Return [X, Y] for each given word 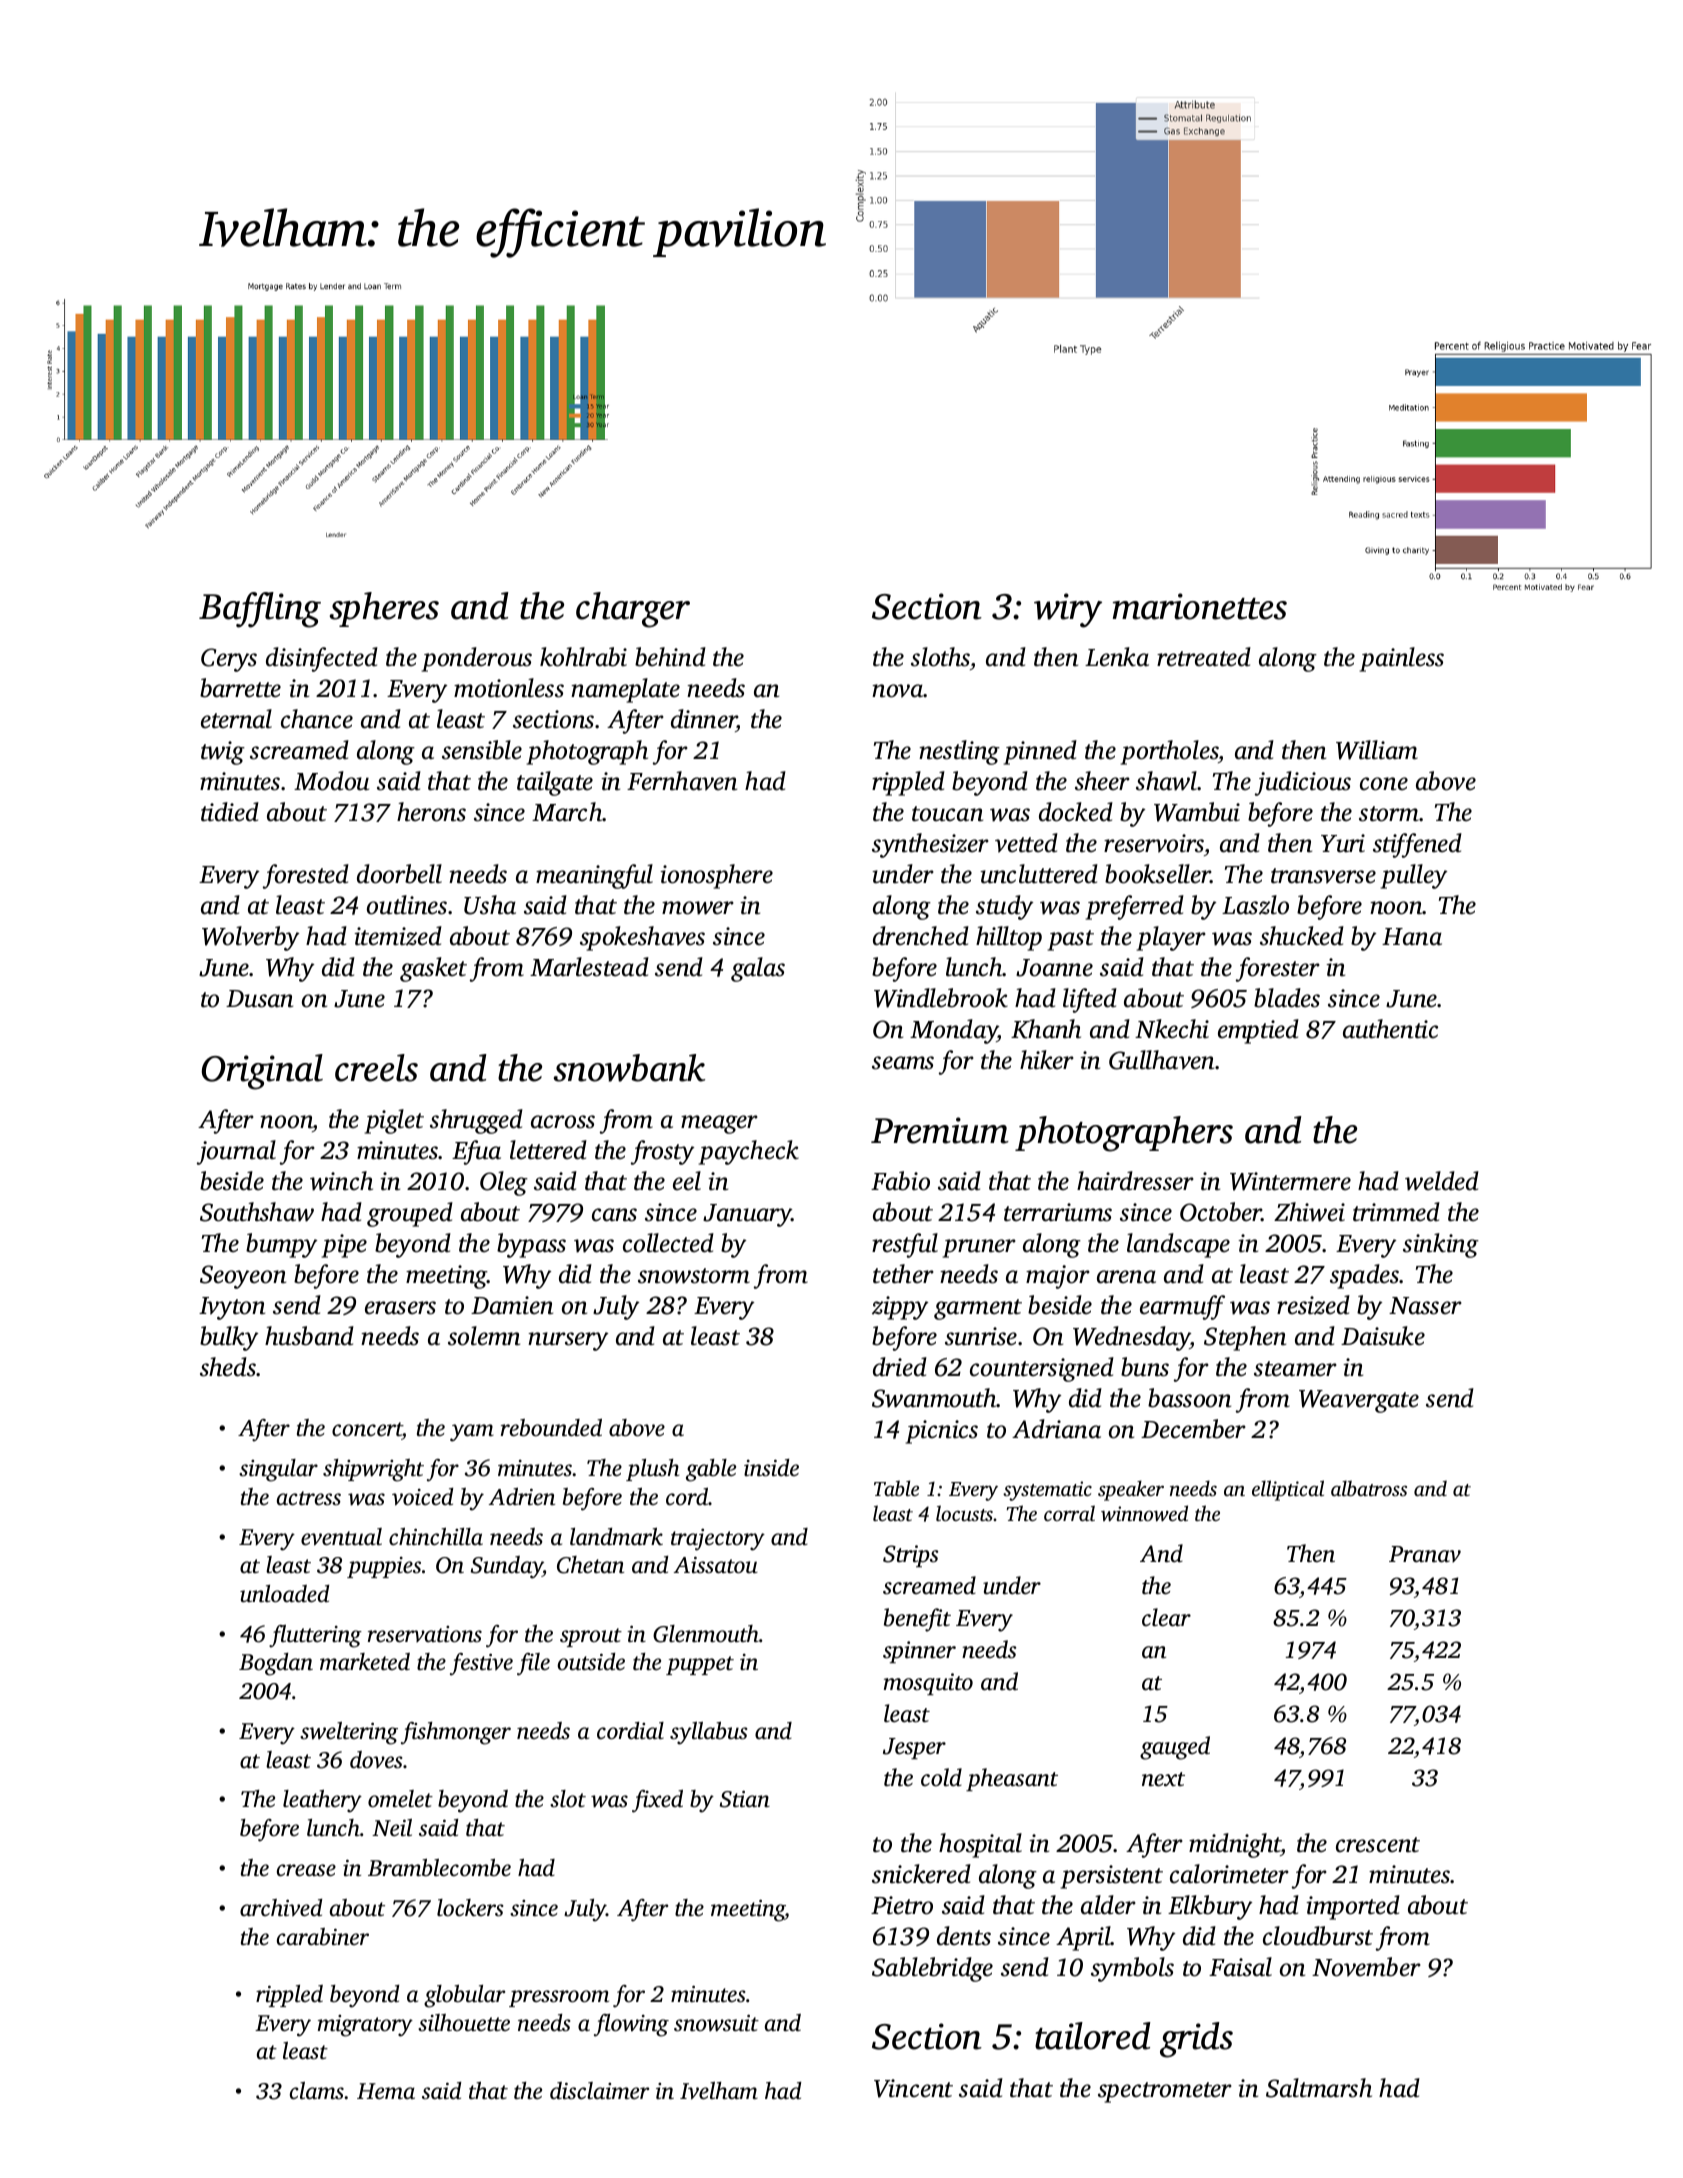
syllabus [708, 1733]
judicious [1303, 783]
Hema [386, 2091]
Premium [940, 1130]
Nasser [1425, 1306]
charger [633, 610]
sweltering [349, 1733]
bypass [531, 1245]
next [1163, 1779]
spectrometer [1165, 2092]
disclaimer [599, 2090]
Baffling [260, 610]
